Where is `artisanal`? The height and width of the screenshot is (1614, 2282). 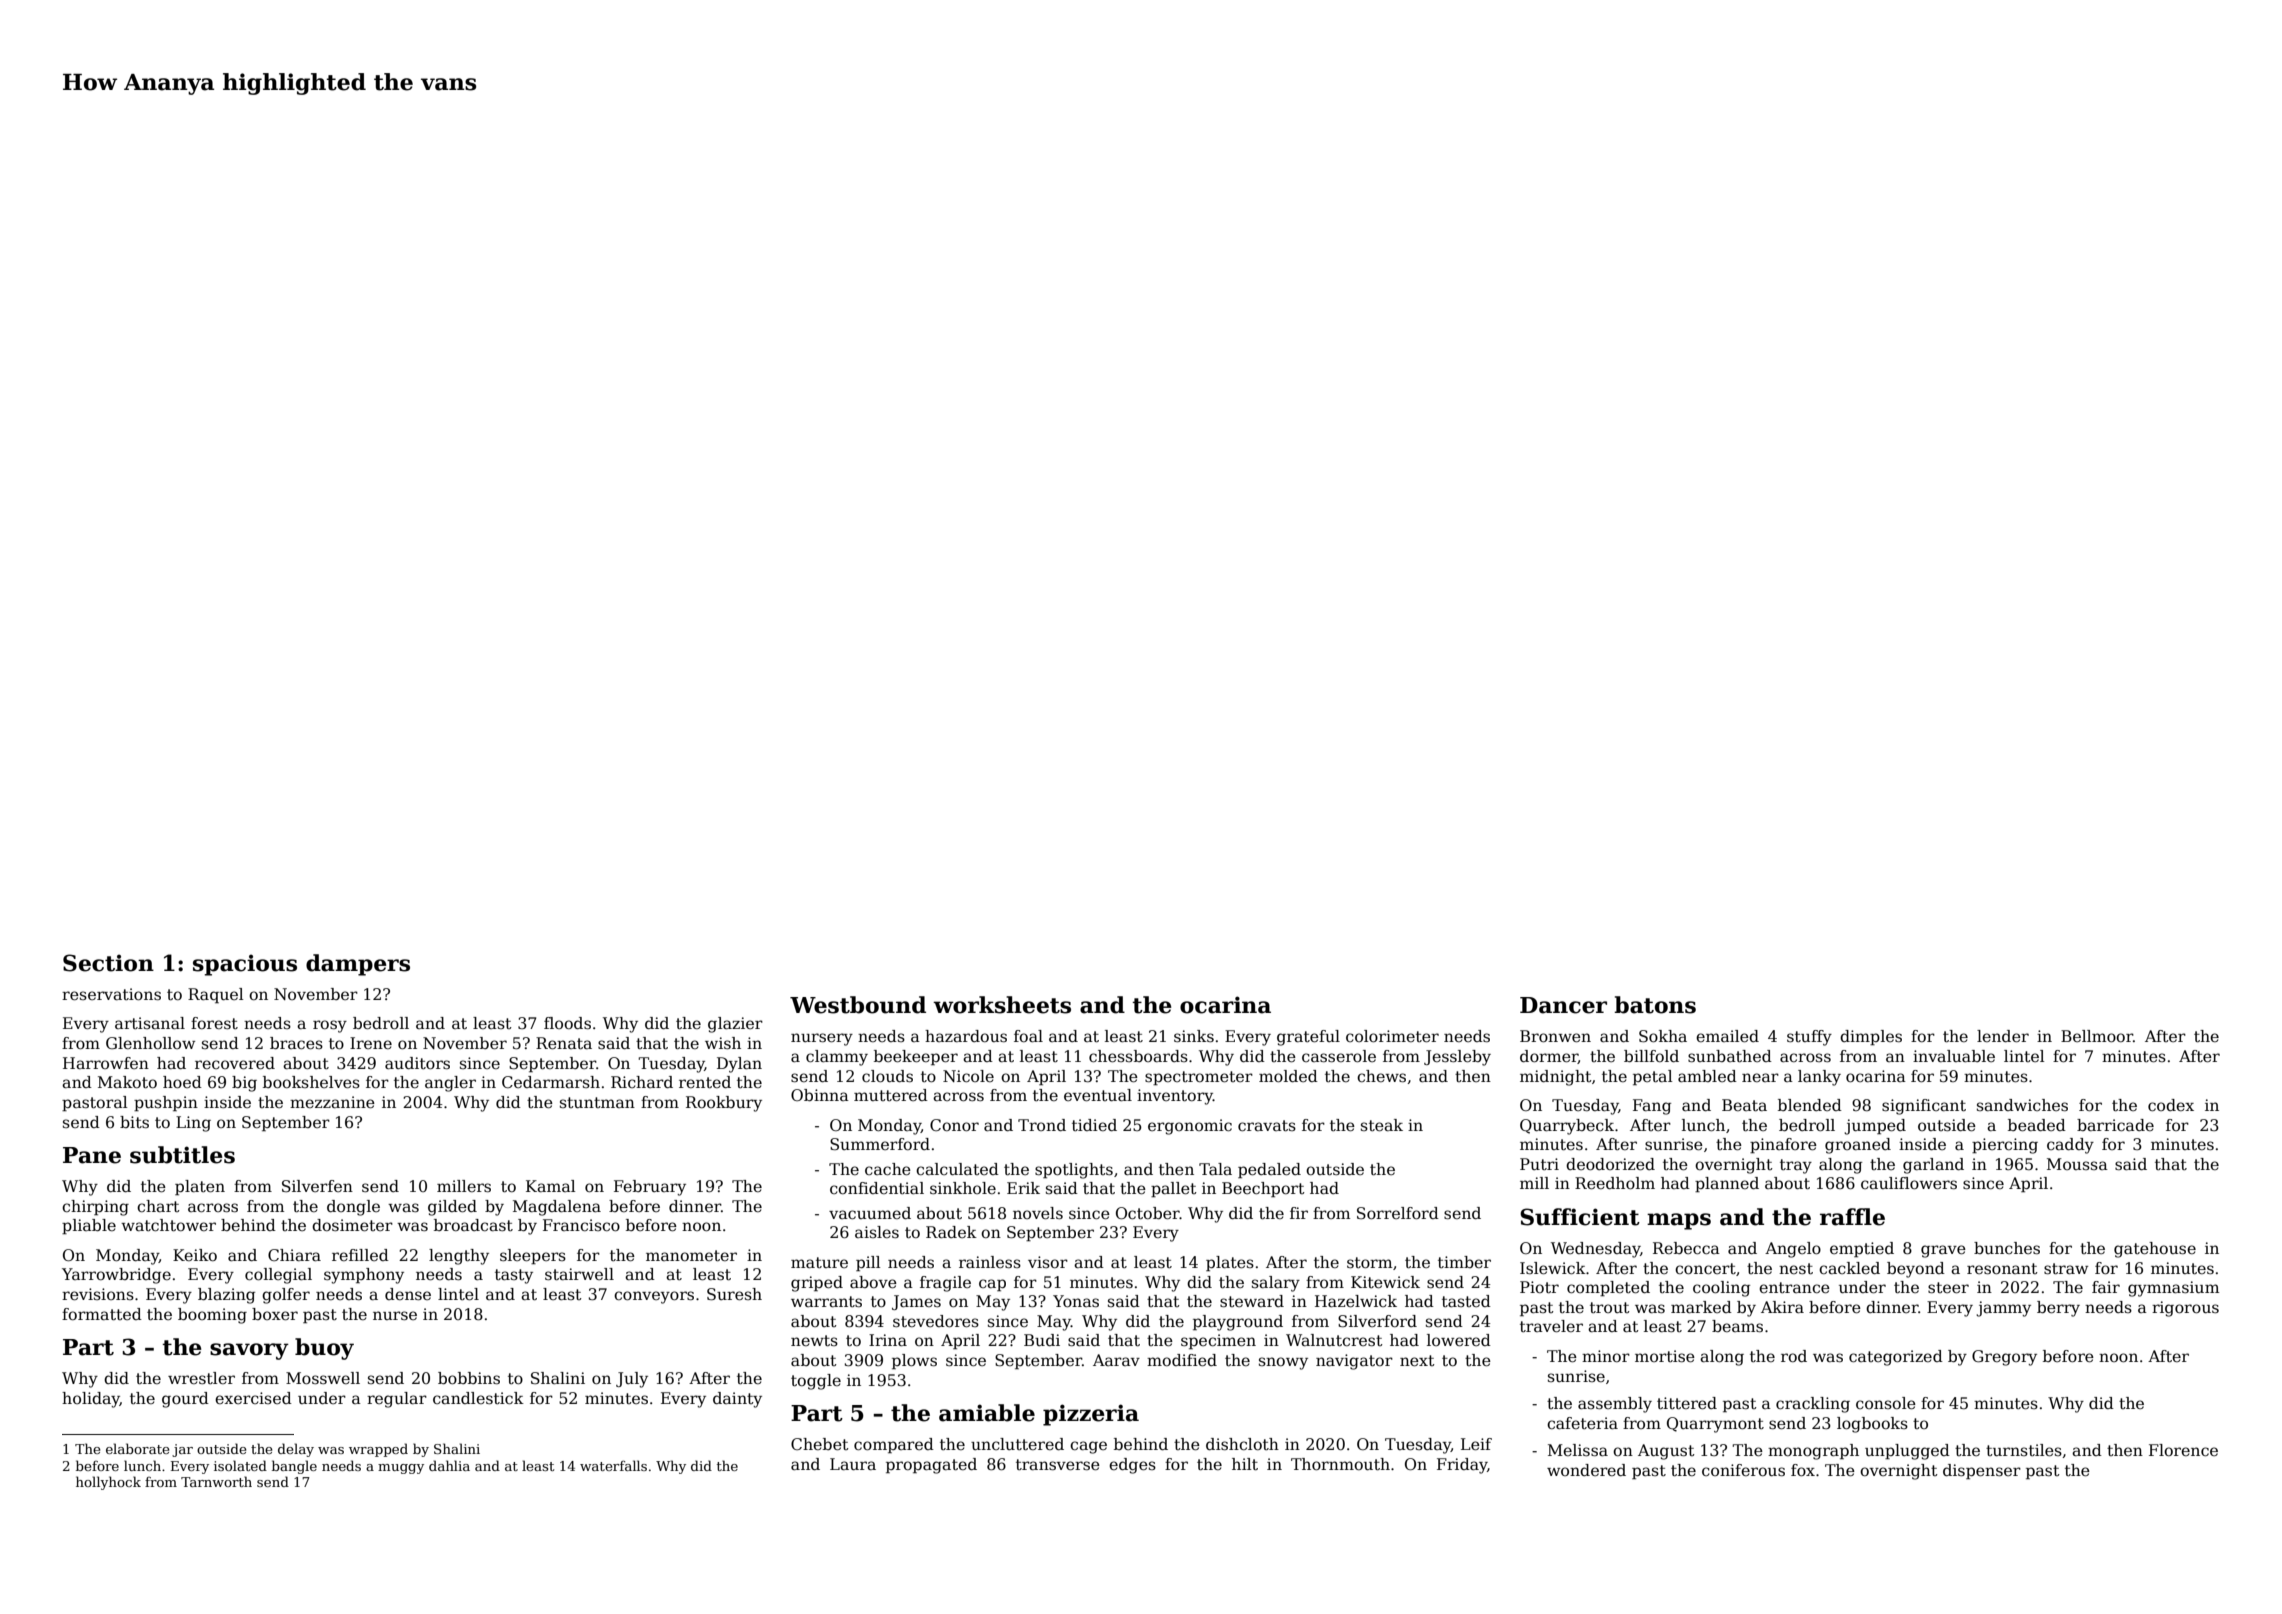
artisanal is located at coordinates (150, 1023).
